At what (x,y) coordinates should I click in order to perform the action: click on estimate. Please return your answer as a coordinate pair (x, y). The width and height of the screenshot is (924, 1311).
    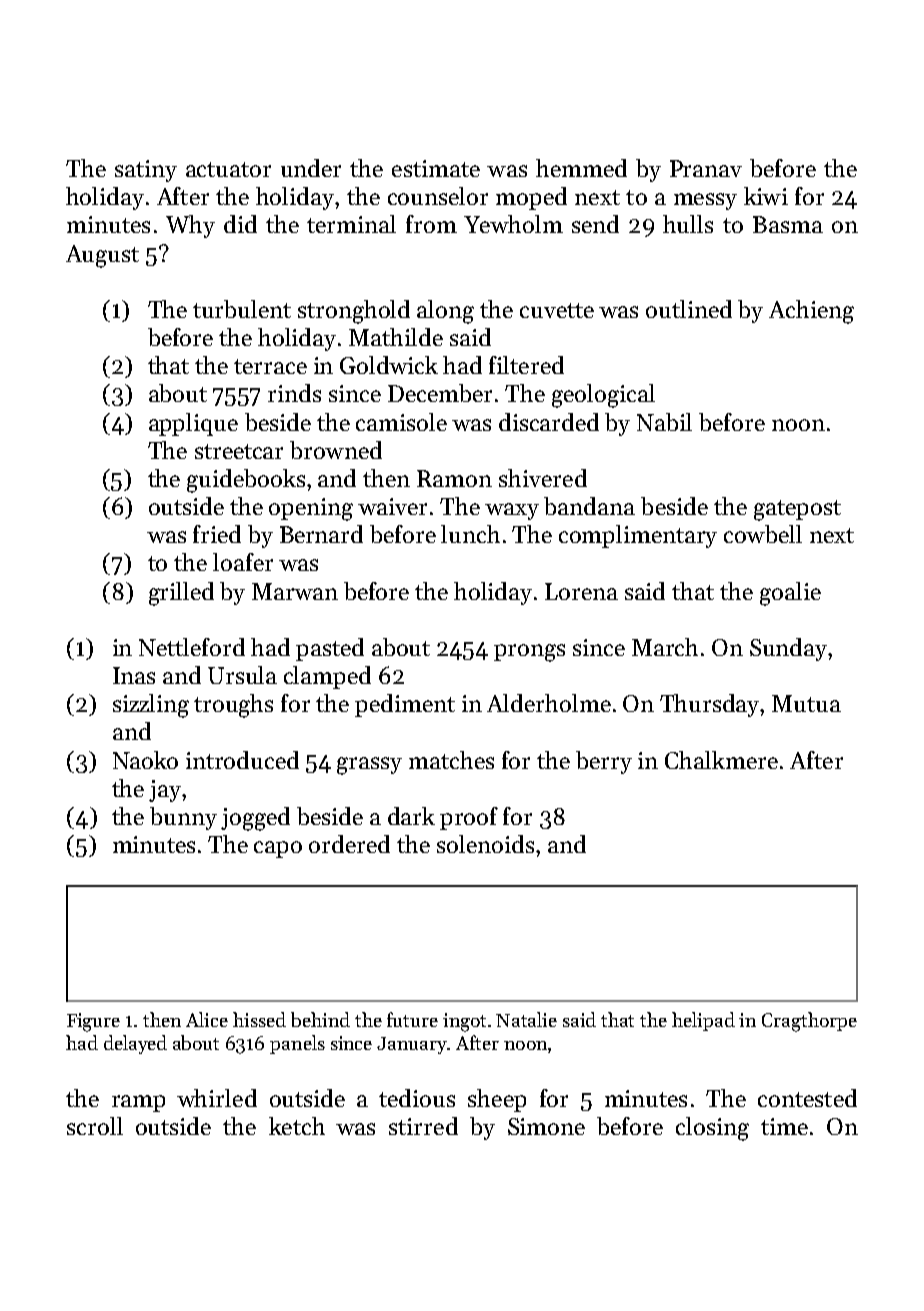
    Looking at the image, I should click on (436, 168).
